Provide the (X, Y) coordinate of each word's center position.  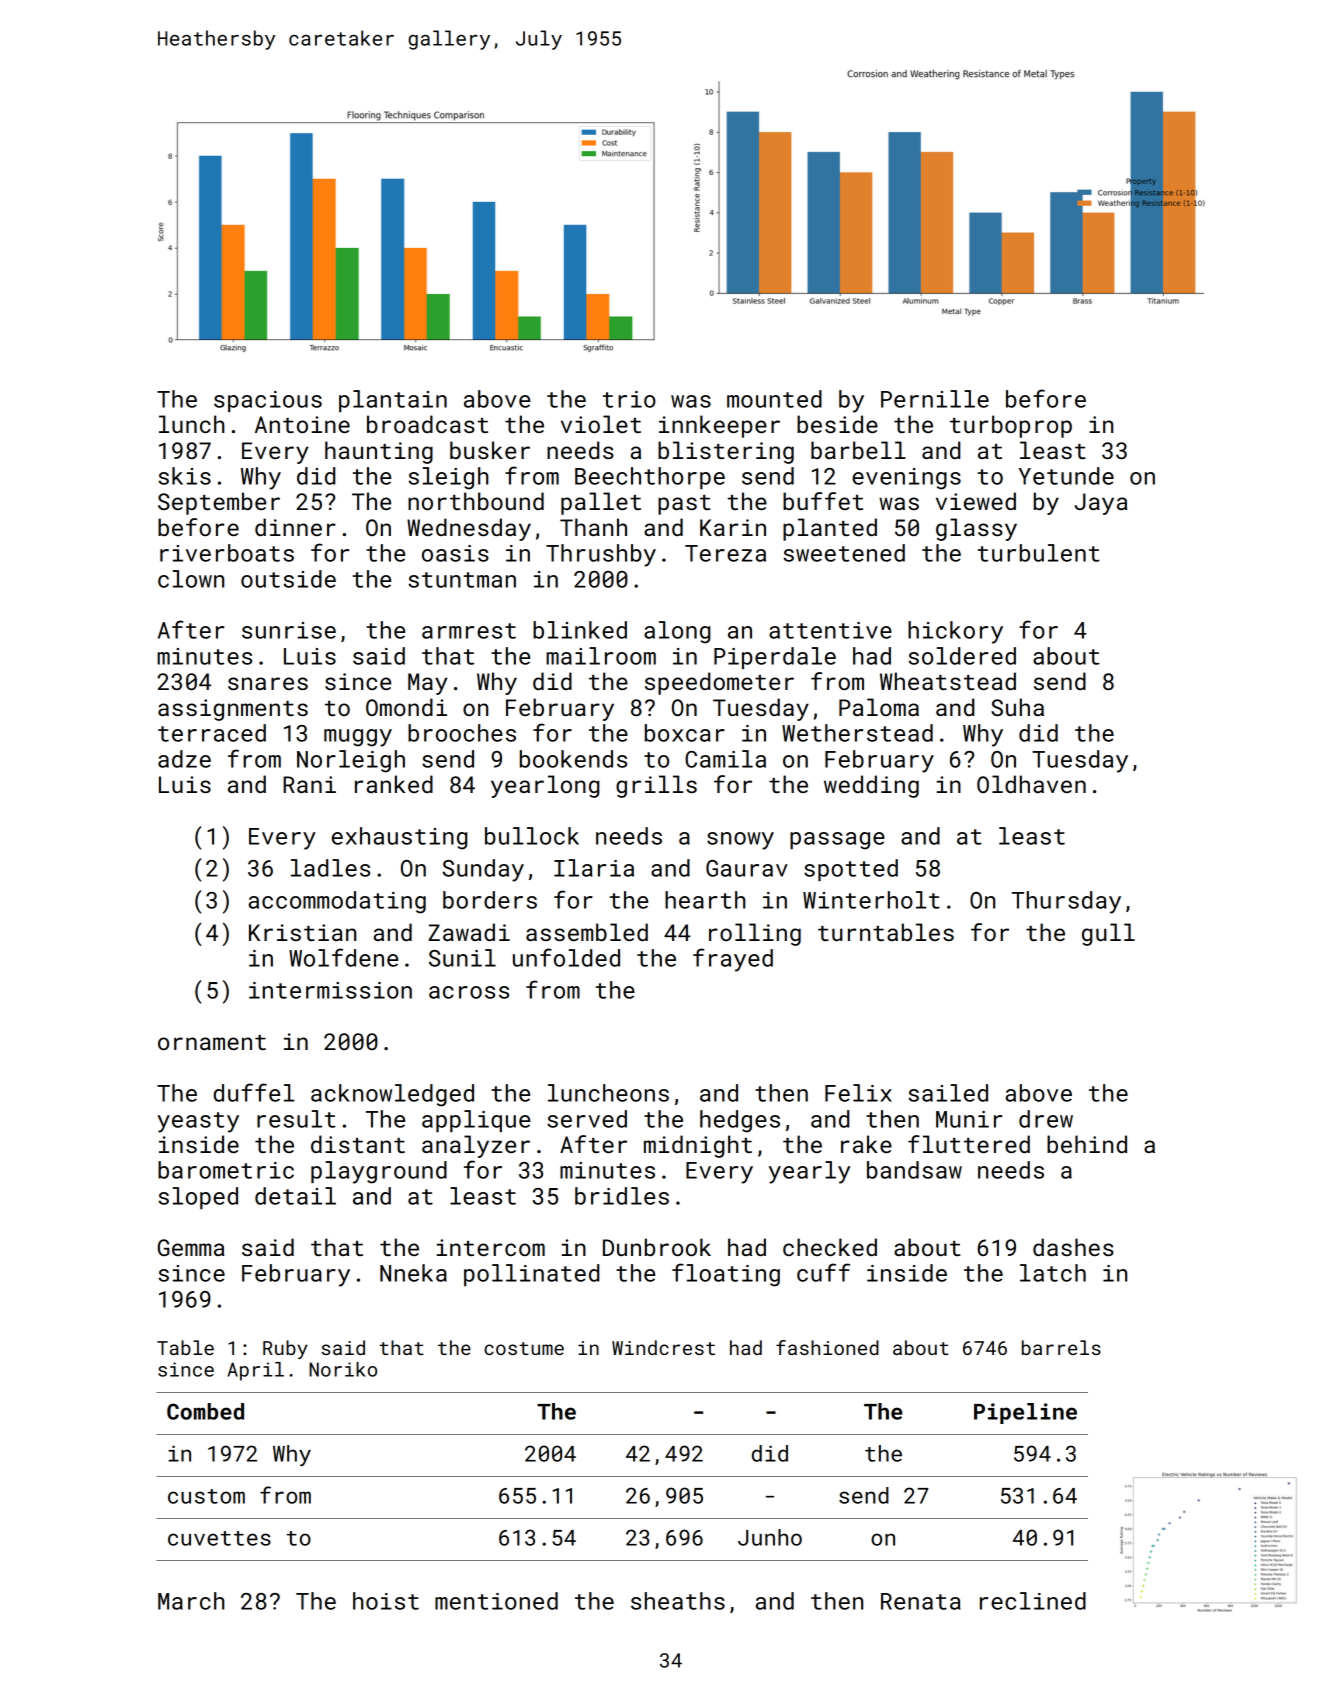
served (587, 1119)
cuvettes (219, 1538)
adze (184, 759)
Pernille (935, 399)
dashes (1073, 1247)
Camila (725, 759)
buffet (823, 501)
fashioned (827, 1347)
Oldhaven (1031, 784)
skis (184, 476)
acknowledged (392, 1095)
